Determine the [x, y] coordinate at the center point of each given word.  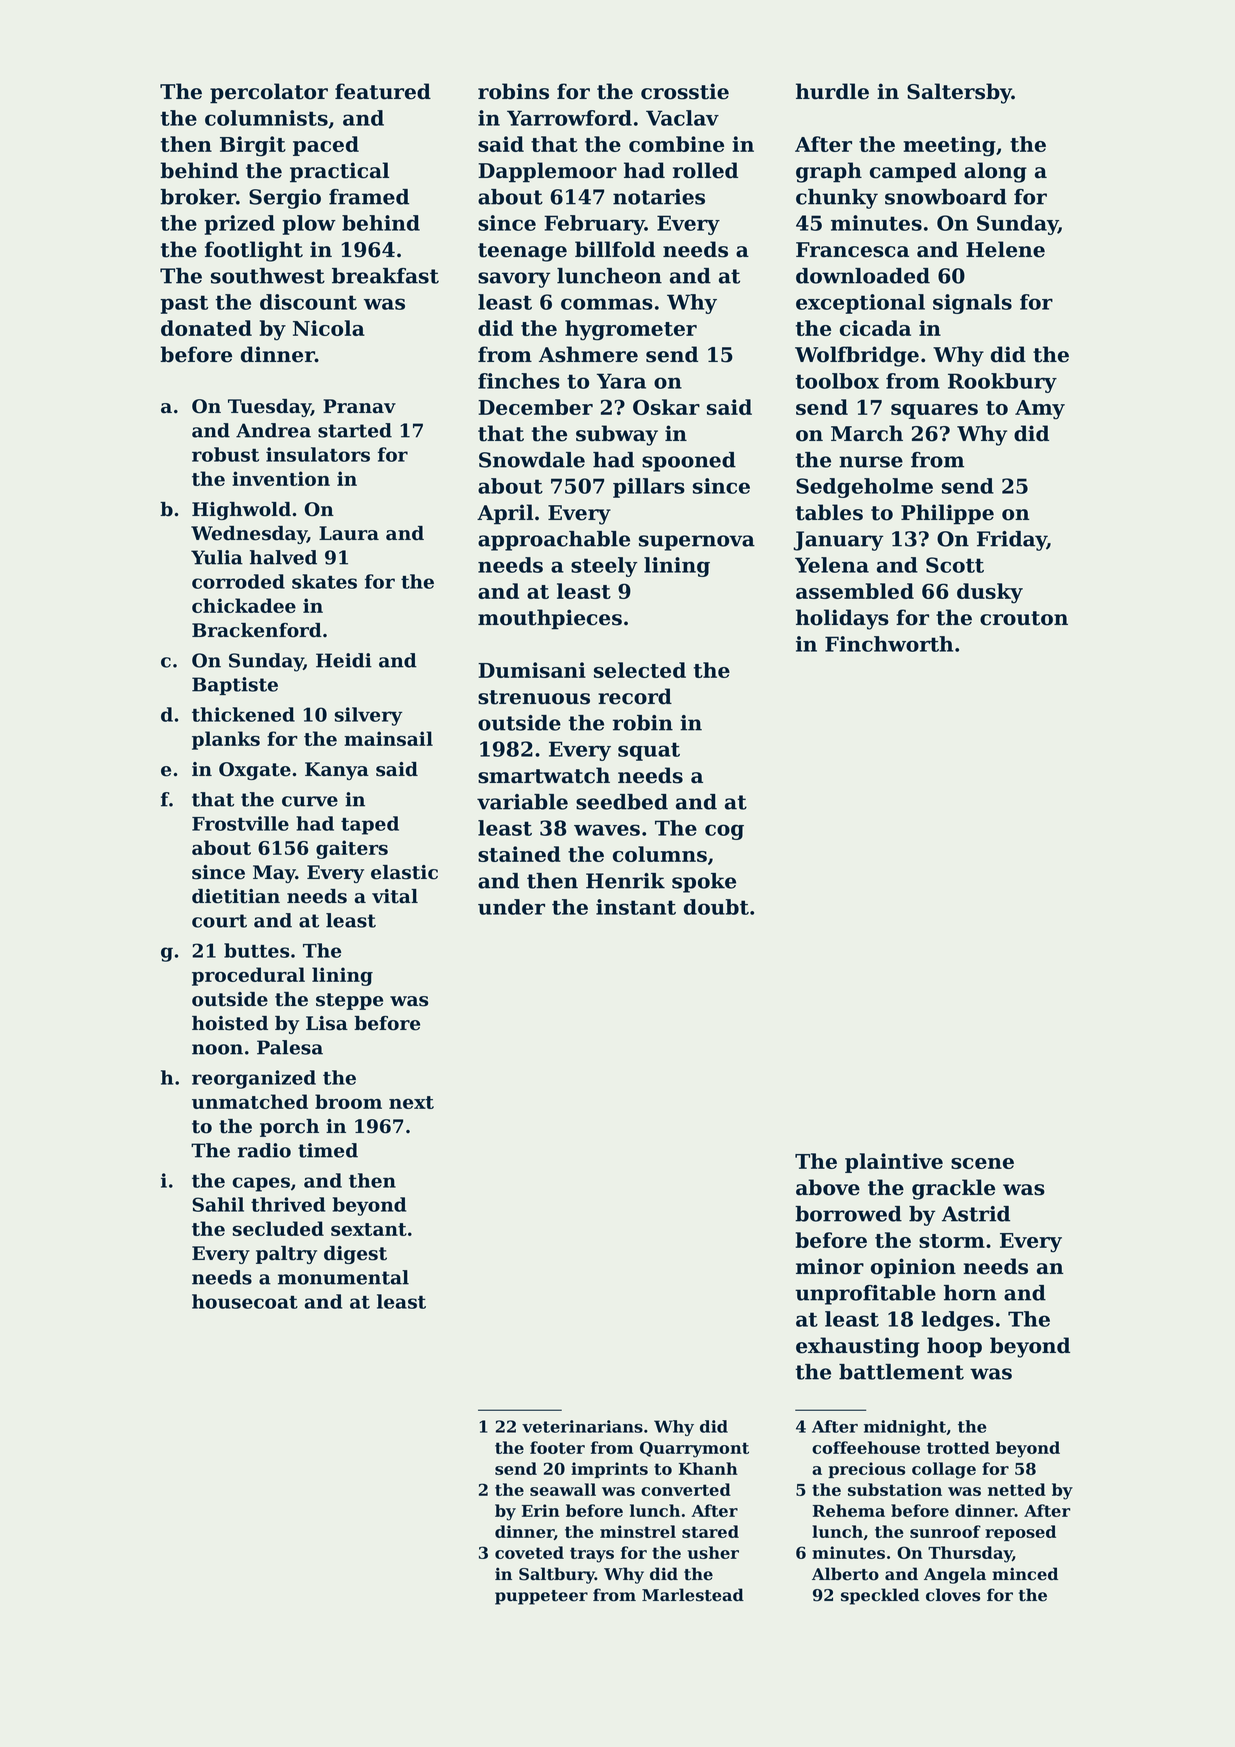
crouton [1024, 618]
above [828, 1187]
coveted [529, 1552]
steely [604, 567]
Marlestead [693, 1595]
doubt [716, 907]
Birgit [253, 146]
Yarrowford [569, 118]
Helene [1005, 249]
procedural [248, 976]
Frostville [240, 823]
